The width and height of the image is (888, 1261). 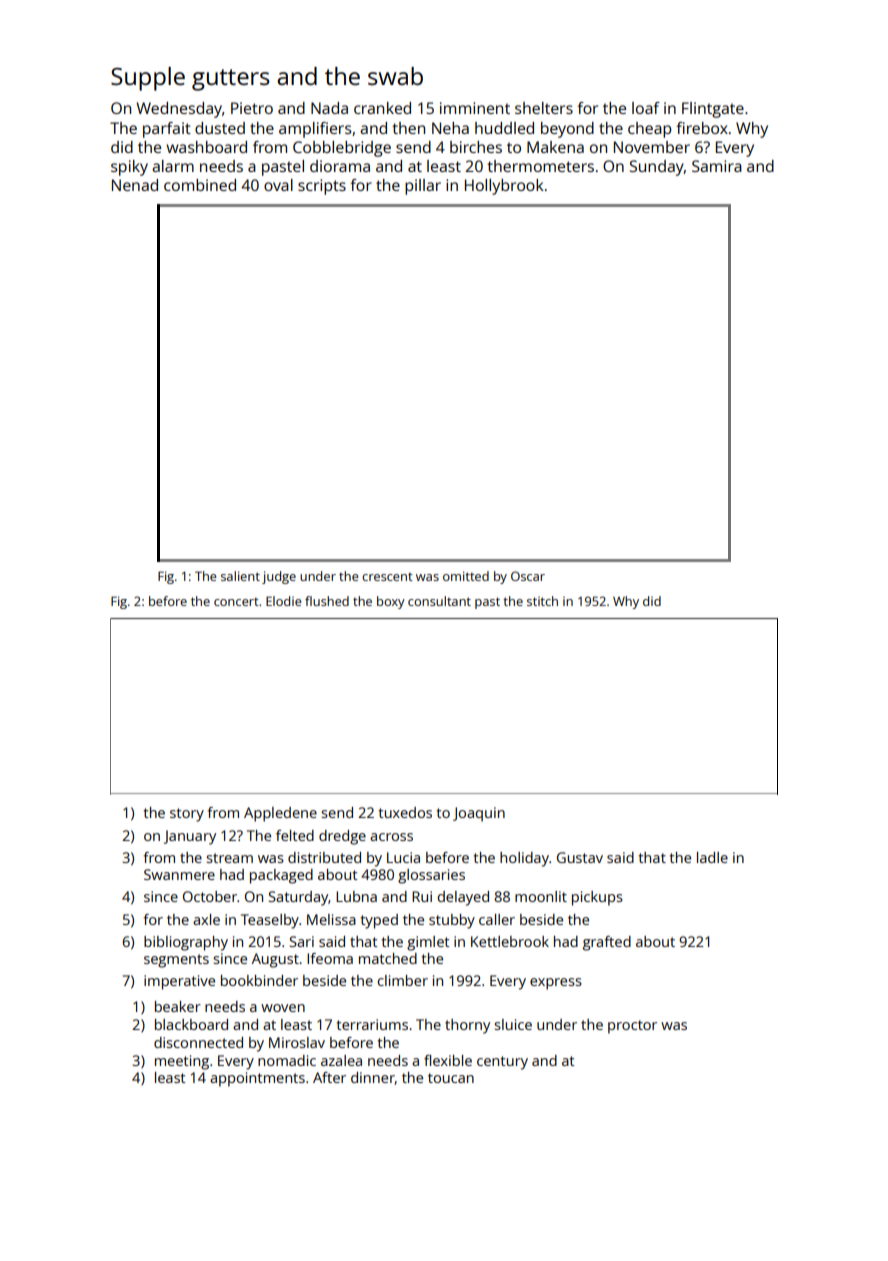 I want to click on beaker, so click(x=178, y=1006).
